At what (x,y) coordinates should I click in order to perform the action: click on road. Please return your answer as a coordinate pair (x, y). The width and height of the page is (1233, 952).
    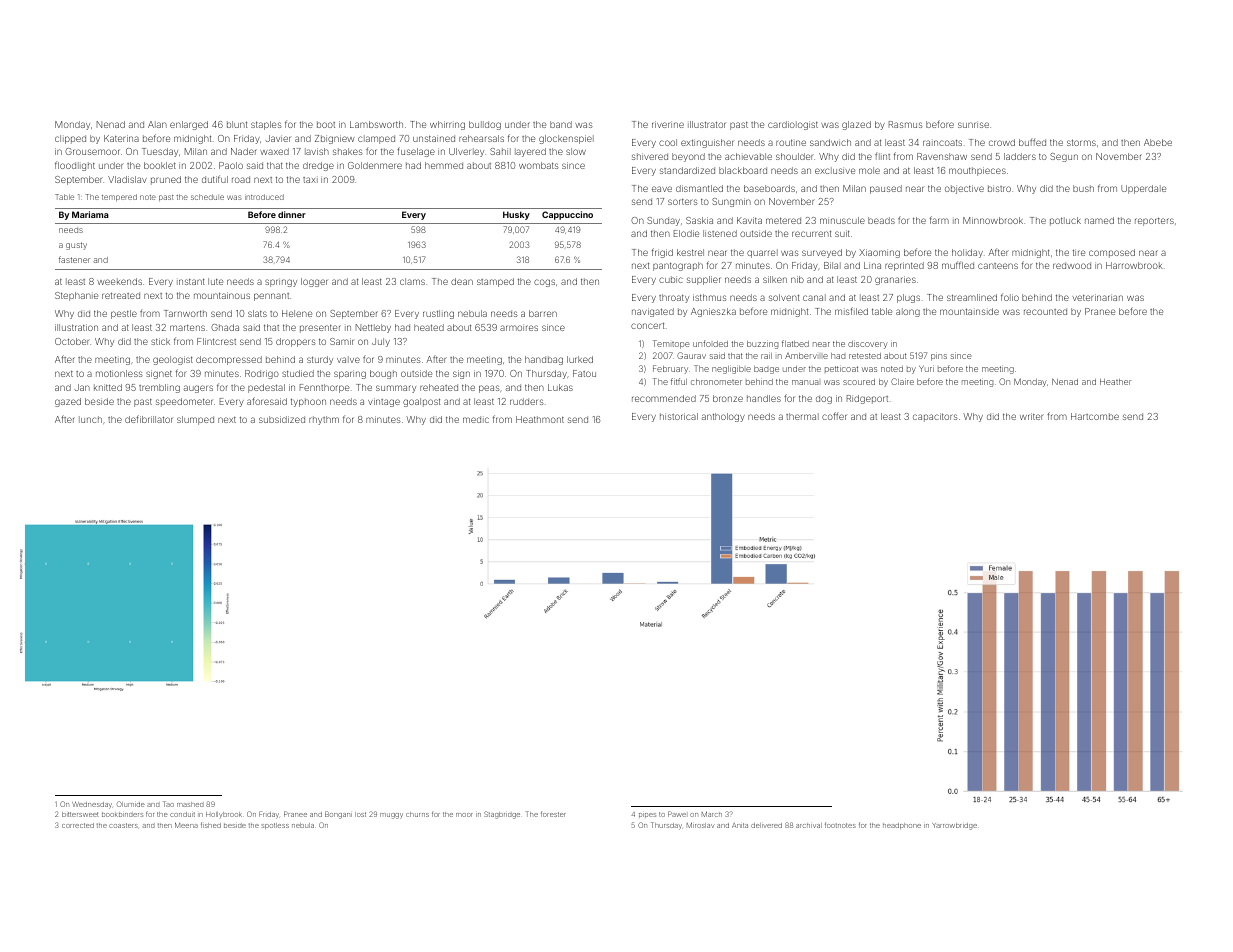
    Looking at the image, I should click on (241, 179).
